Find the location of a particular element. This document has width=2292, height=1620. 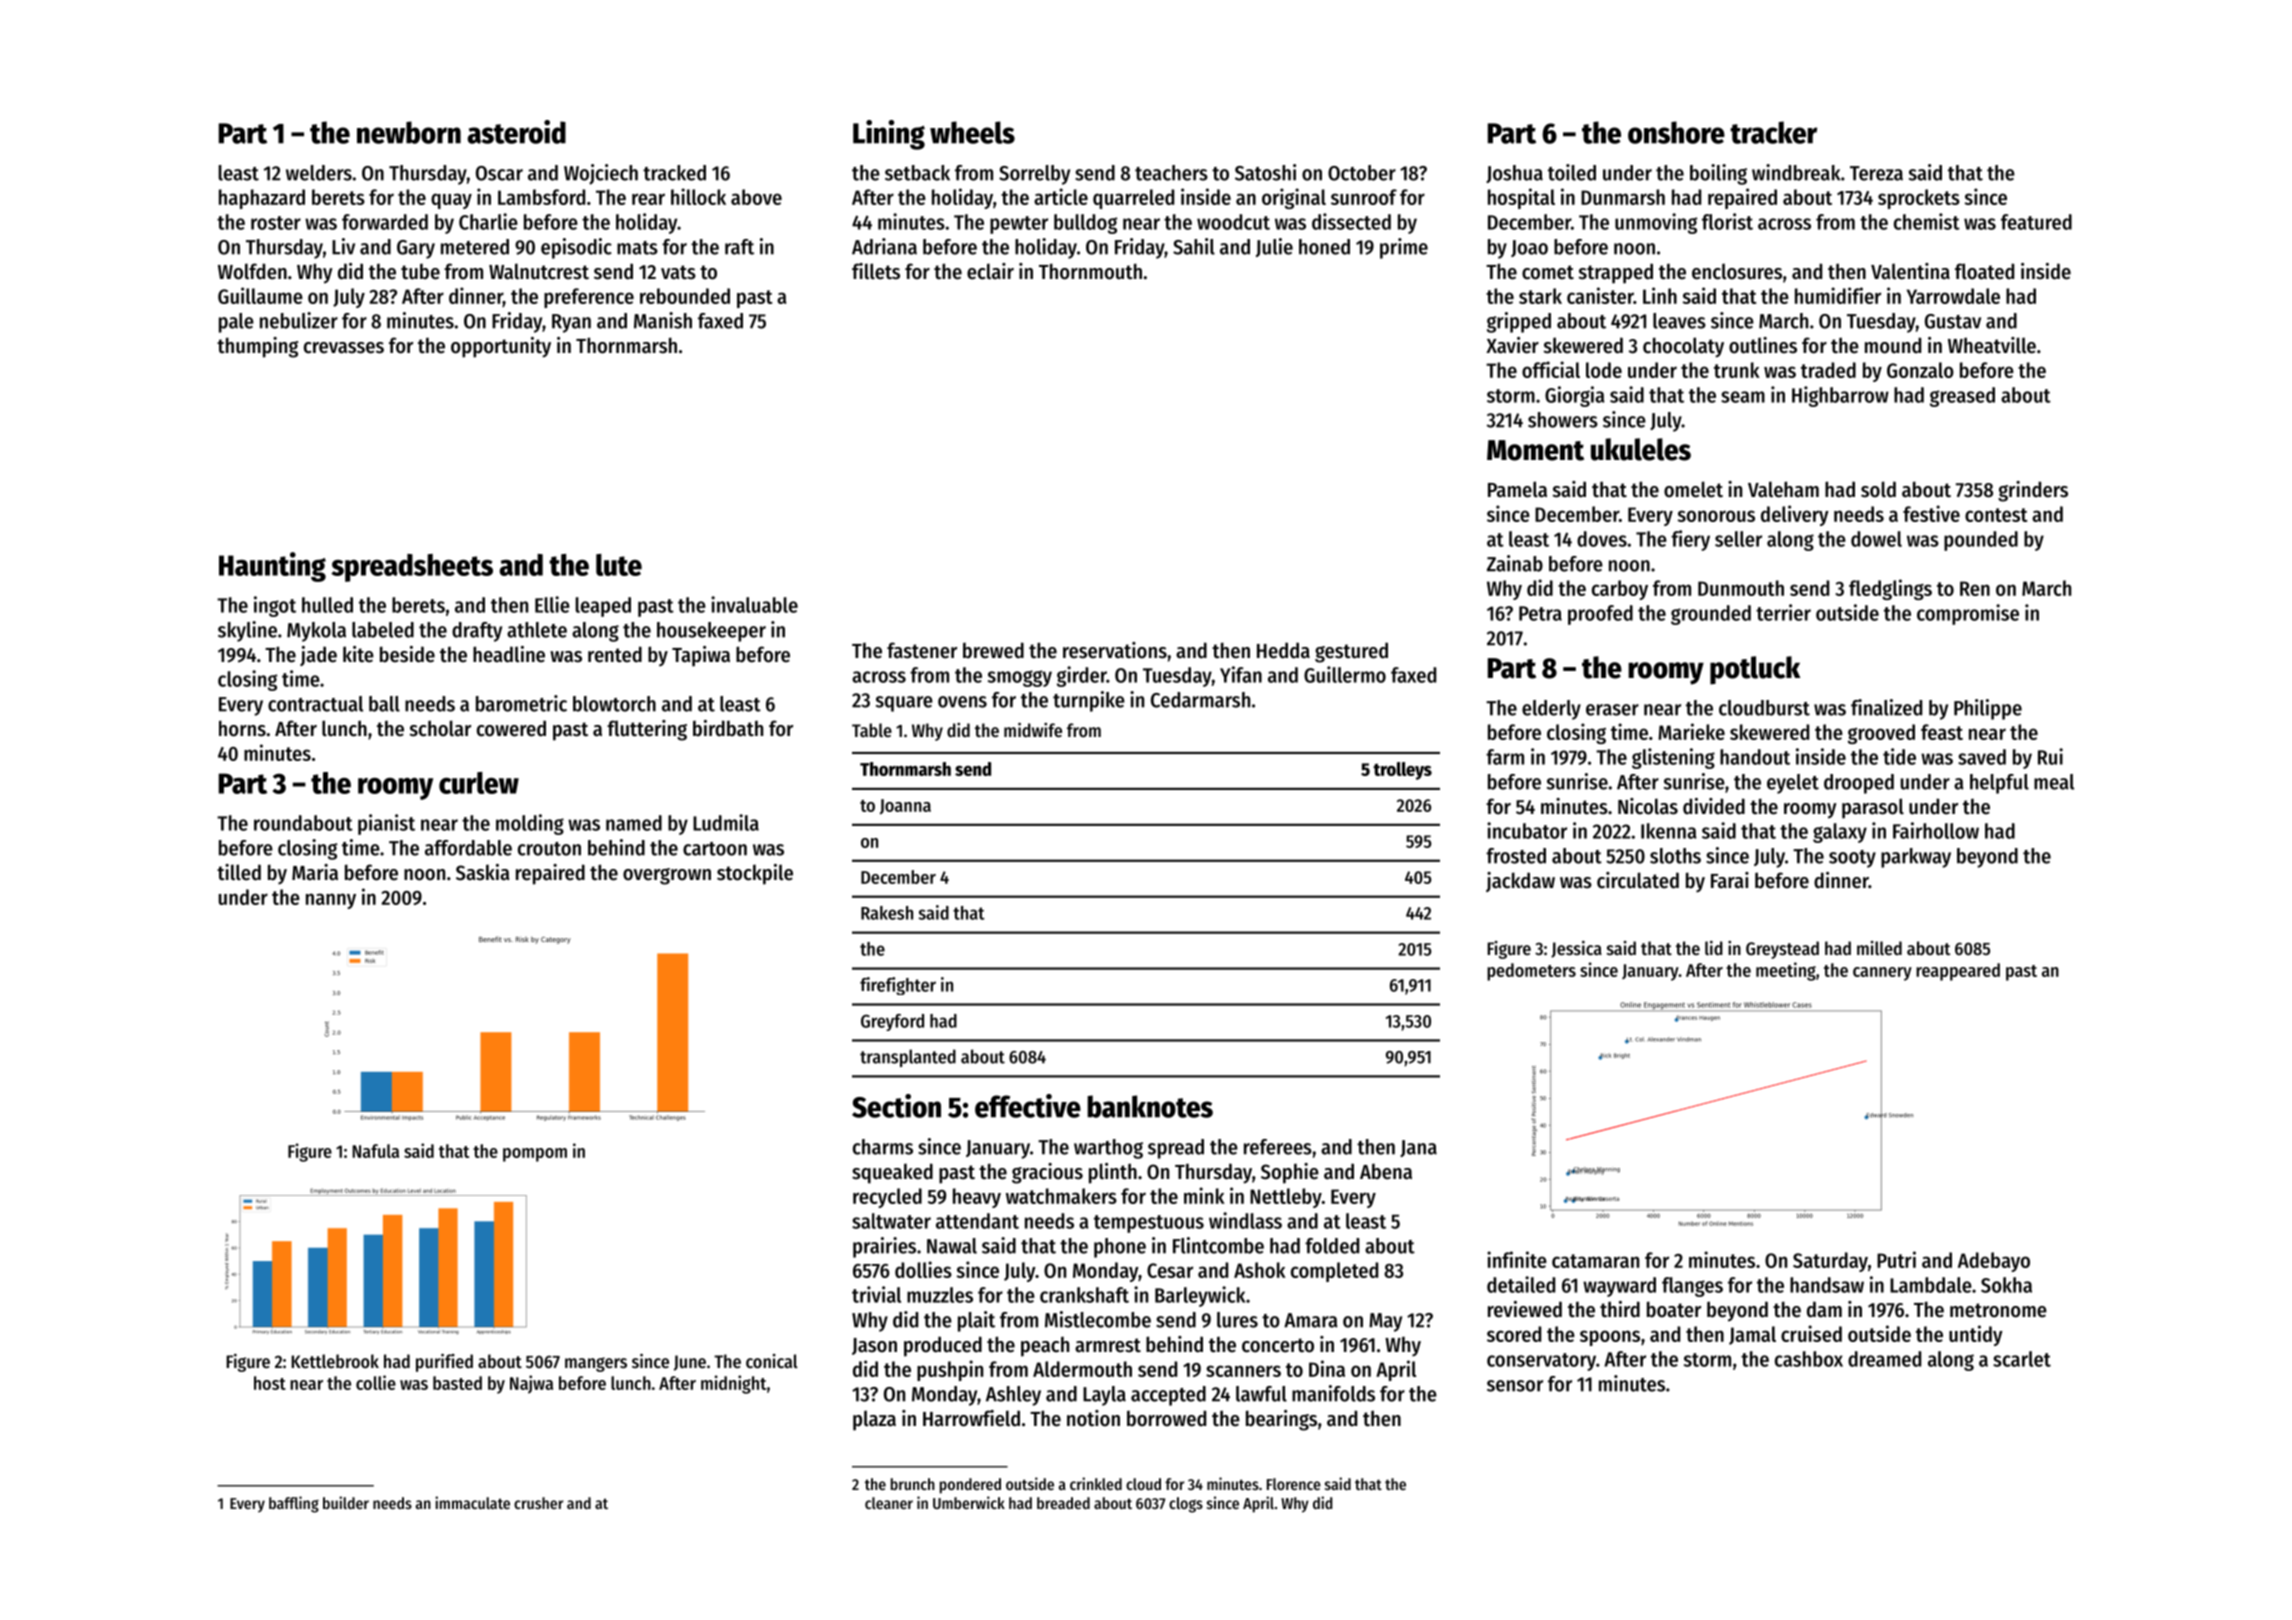

square is located at coordinates (904, 704).
